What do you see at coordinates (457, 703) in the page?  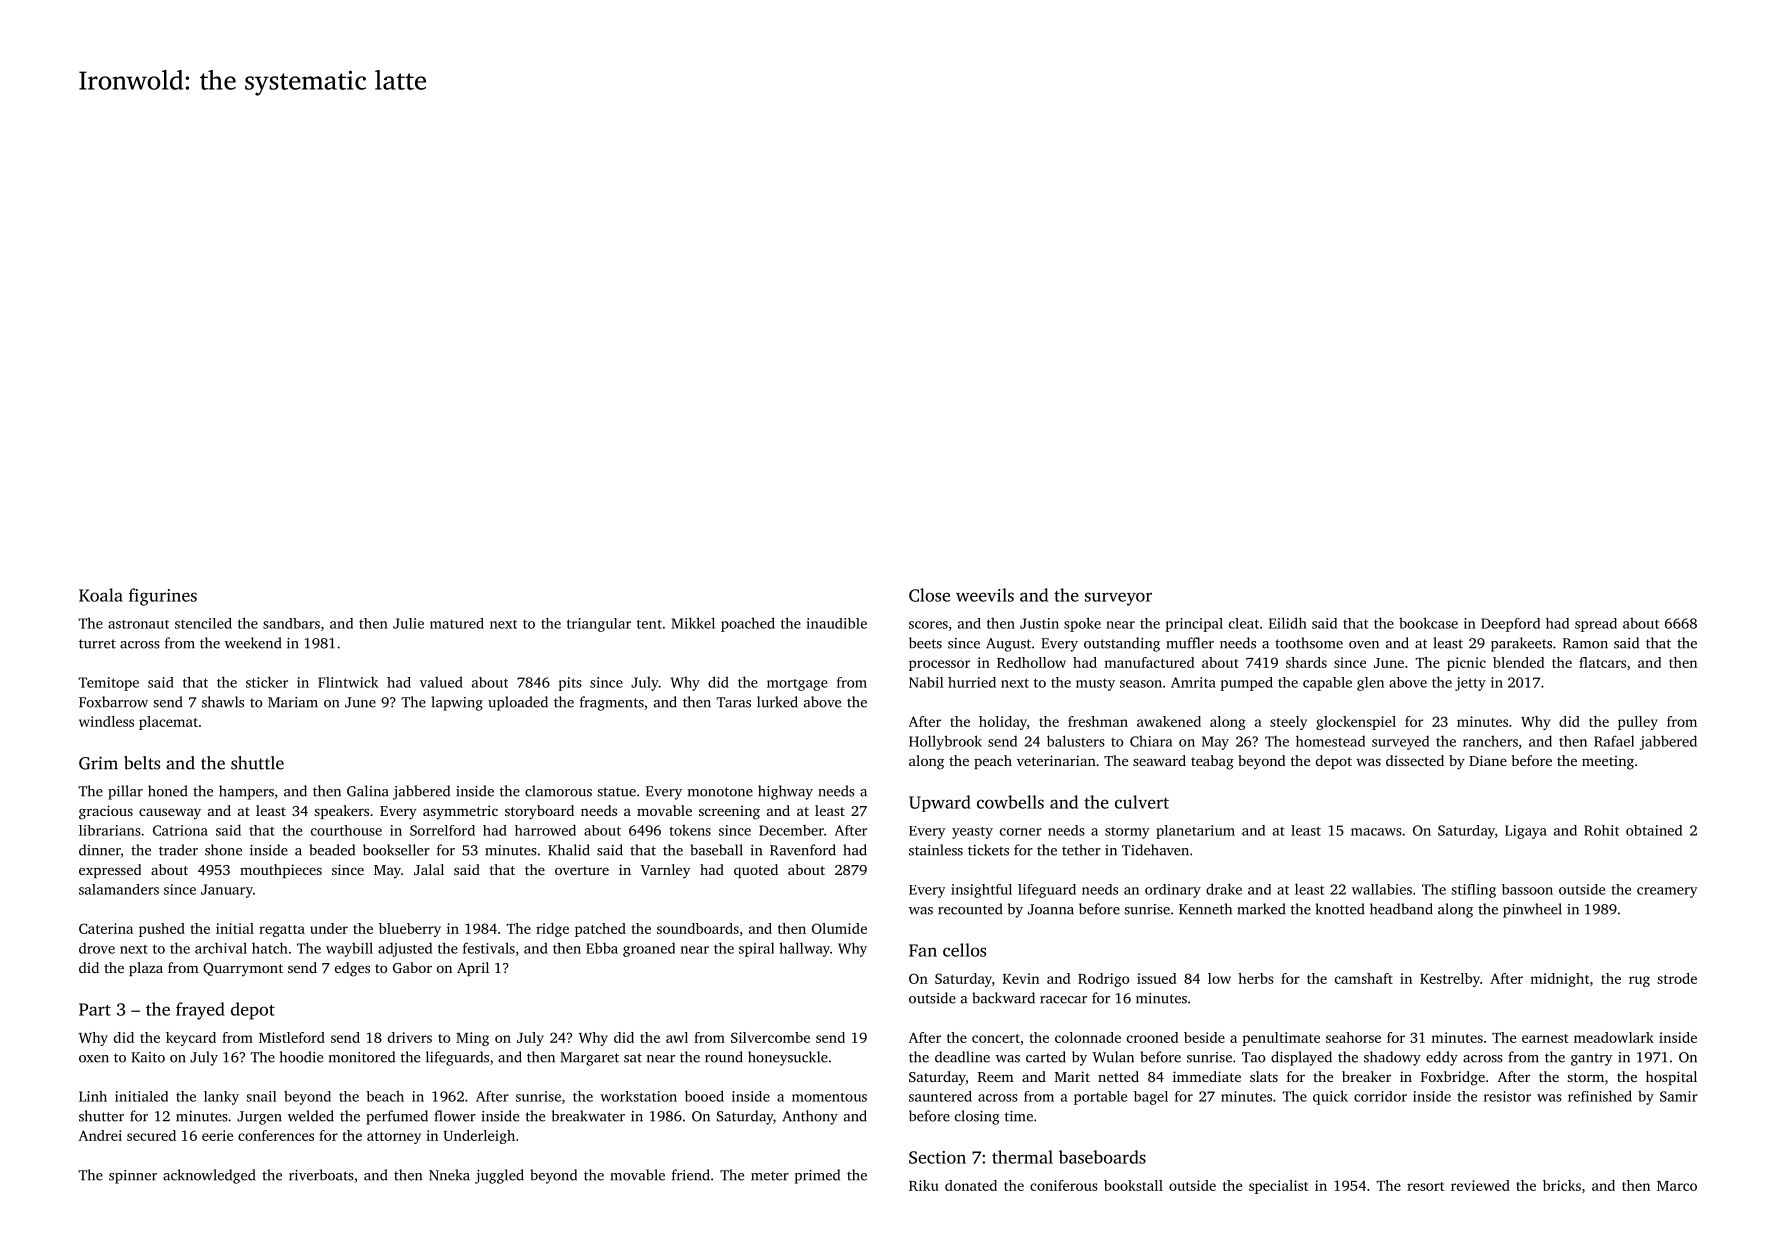 I see `lapwing` at bounding box center [457, 703].
